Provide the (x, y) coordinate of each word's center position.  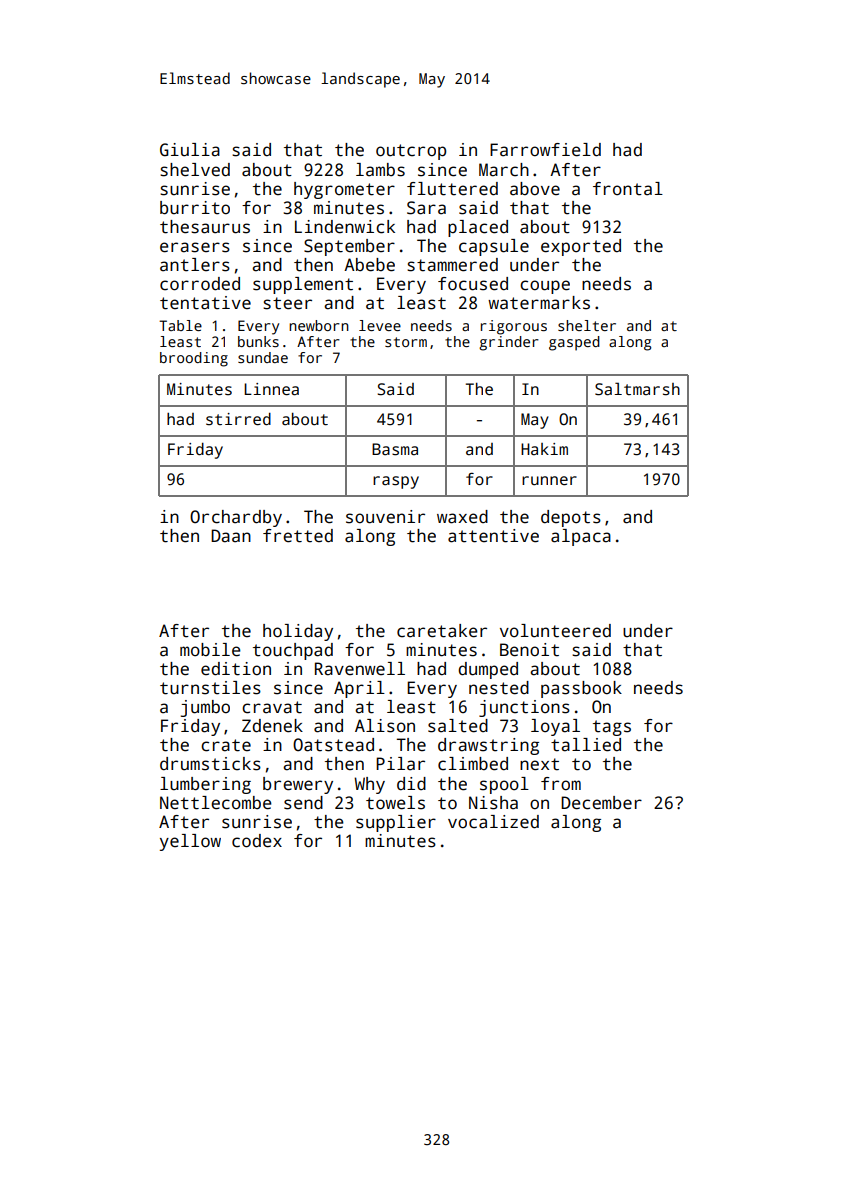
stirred (238, 419)
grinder (509, 343)
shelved (195, 170)
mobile (210, 650)
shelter (587, 325)
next (539, 764)
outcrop (411, 152)
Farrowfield (545, 150)
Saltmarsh (637, 389)
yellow (190, 842)
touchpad (293, 651)
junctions (524, 708)
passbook (581, 689)
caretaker (442, 631)
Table (180, 325)
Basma (395, 449)
